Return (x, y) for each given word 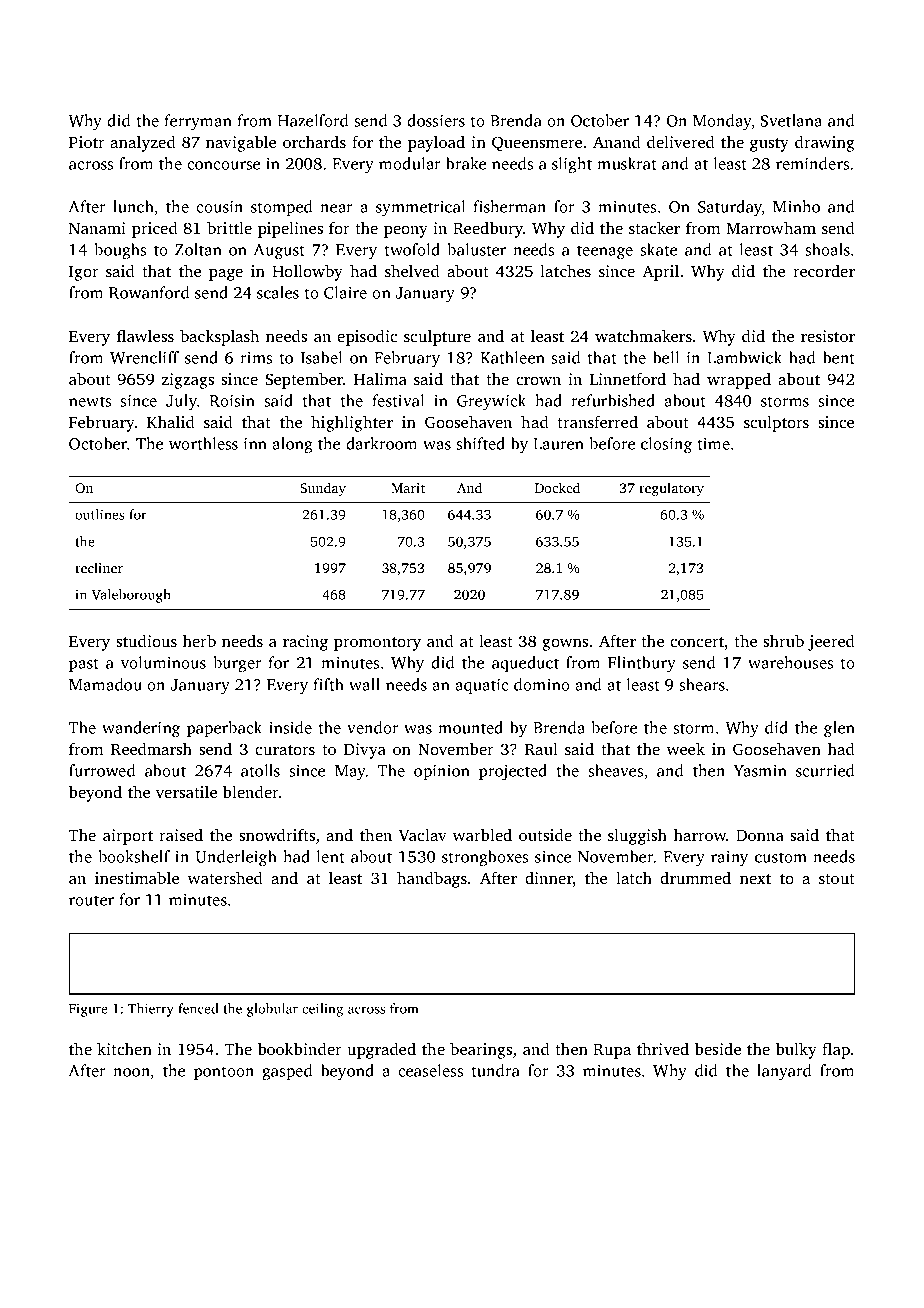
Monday (722, 122)
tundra (496, 1070)
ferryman (198, 122)
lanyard (784, 1072)
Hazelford (312, 120)
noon (131, 1072)
